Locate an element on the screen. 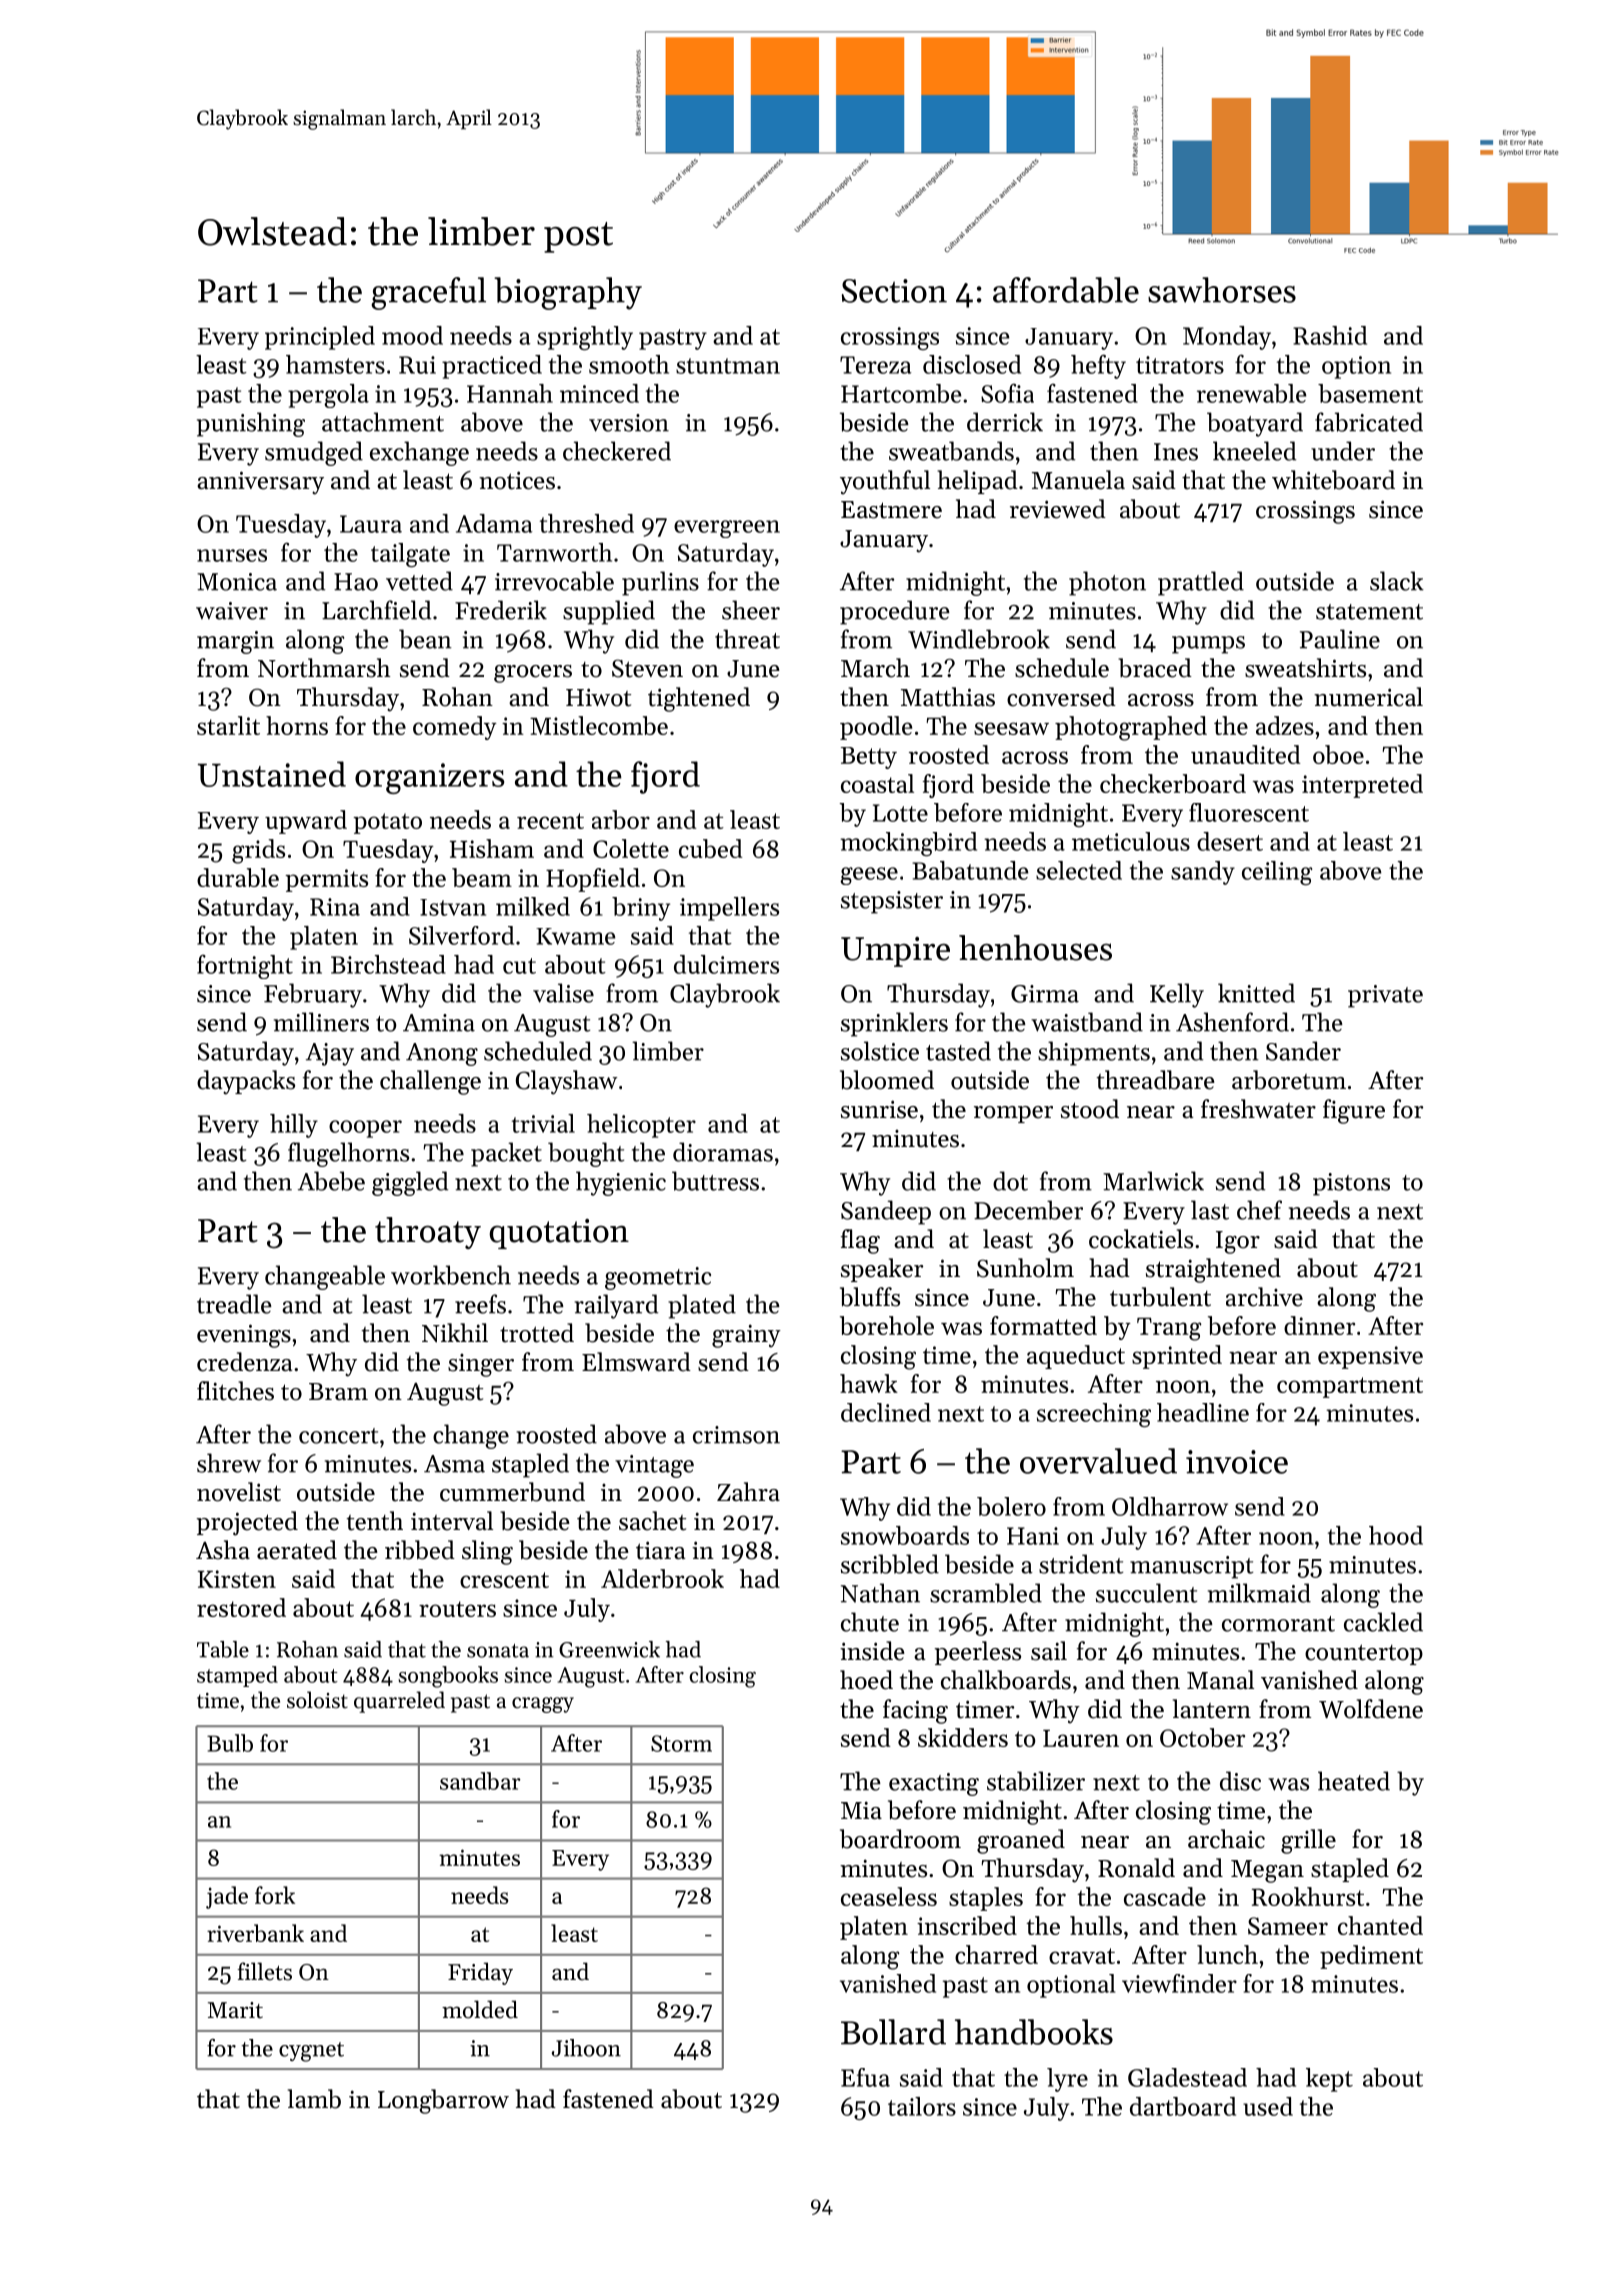 This screenshot has height=2292, width=1620. Section is located at coordinates (894, 291).
